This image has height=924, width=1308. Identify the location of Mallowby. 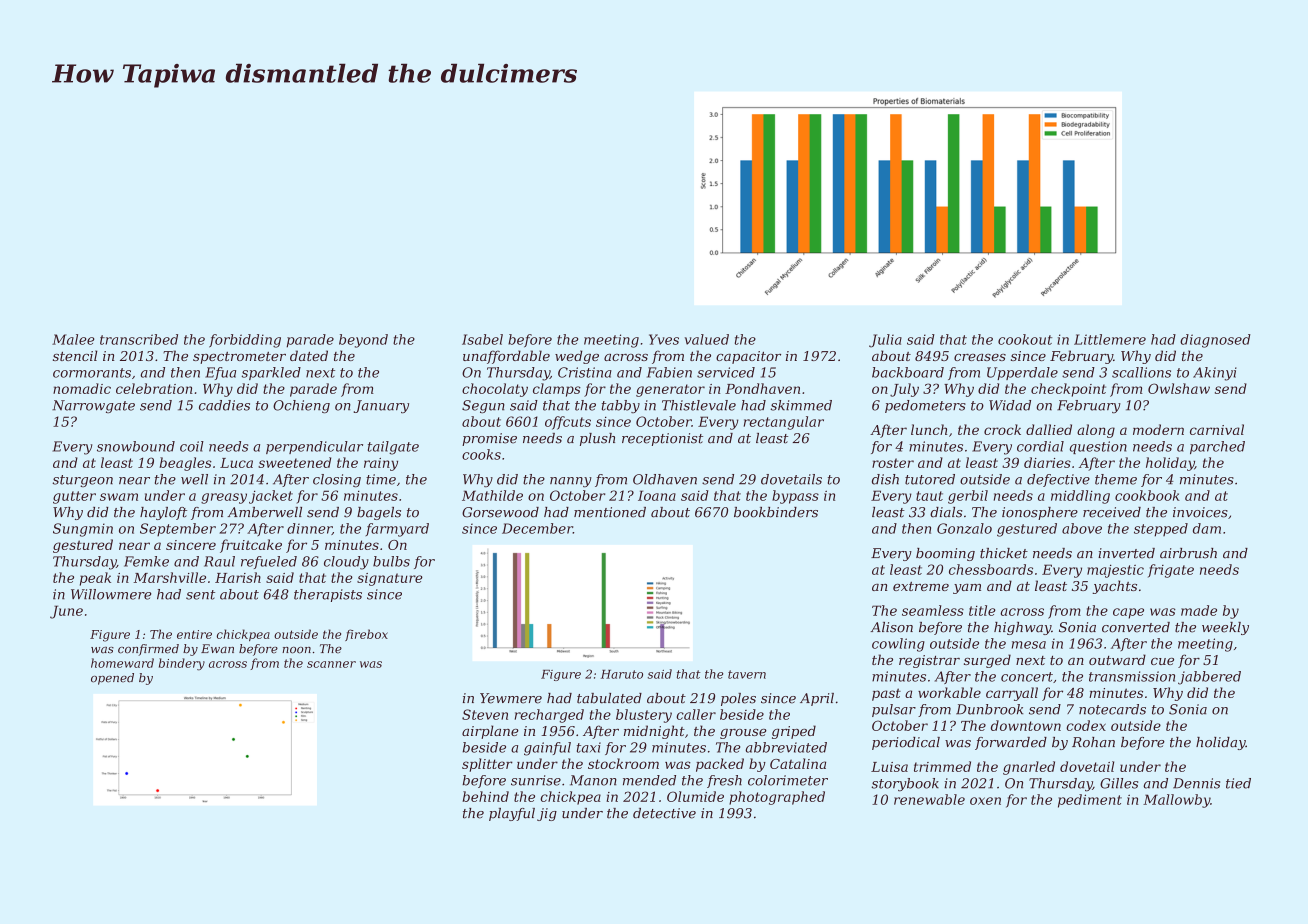
(1176, 801).
